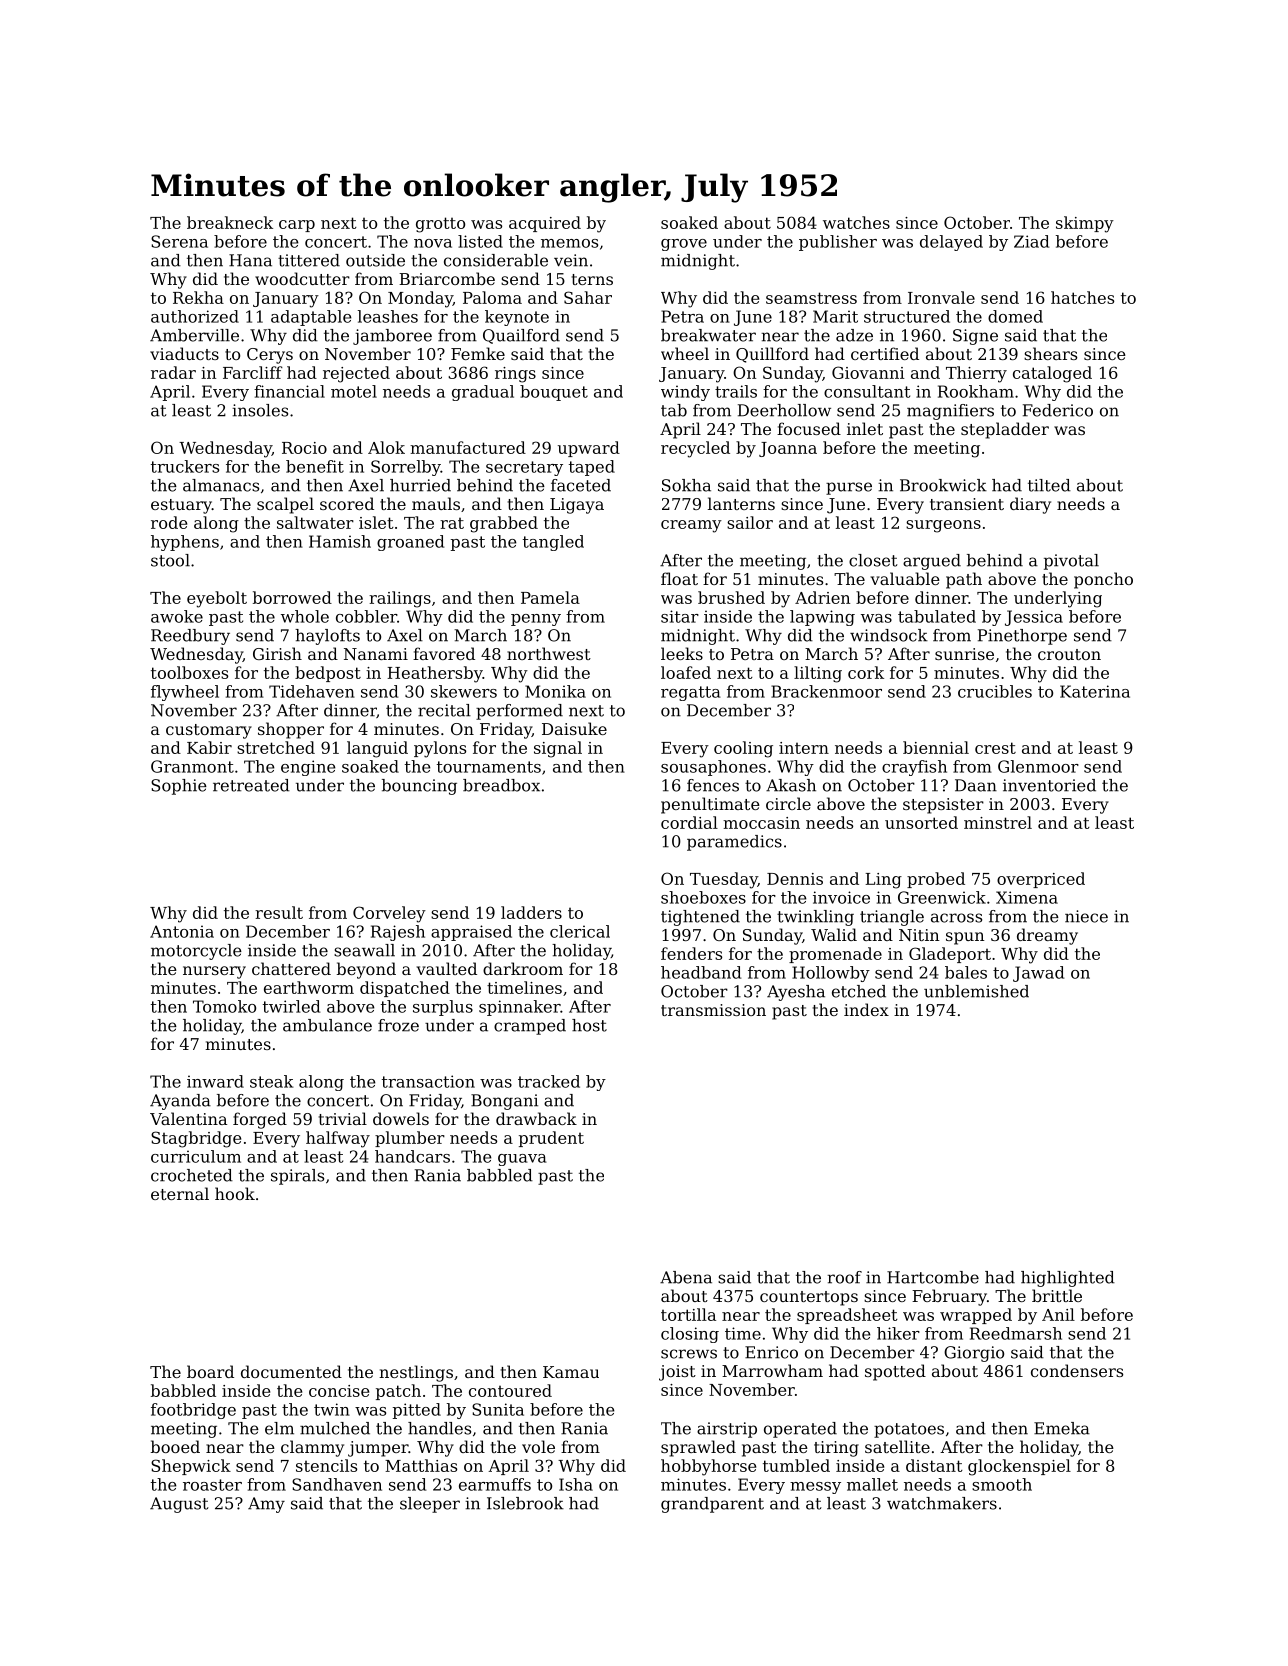 The image size is (1288, 1666). I want to click on grove, so click(684, 245).
